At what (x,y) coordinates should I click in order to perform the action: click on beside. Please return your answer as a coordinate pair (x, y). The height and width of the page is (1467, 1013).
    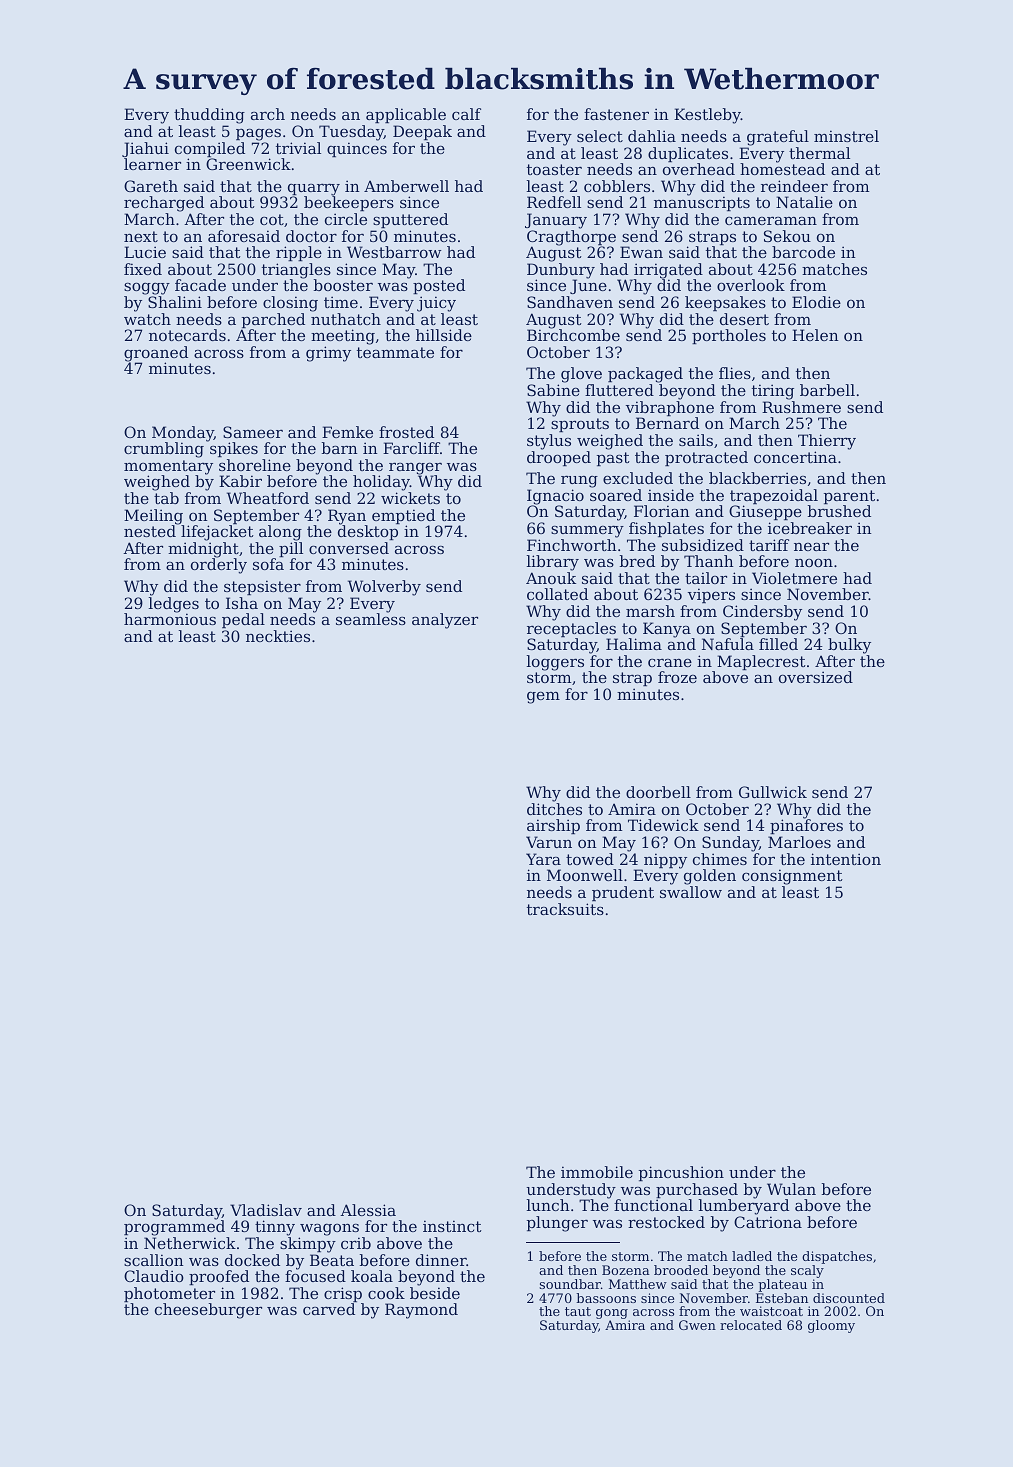
    Looking at the image, I should click on (435, 1293).
